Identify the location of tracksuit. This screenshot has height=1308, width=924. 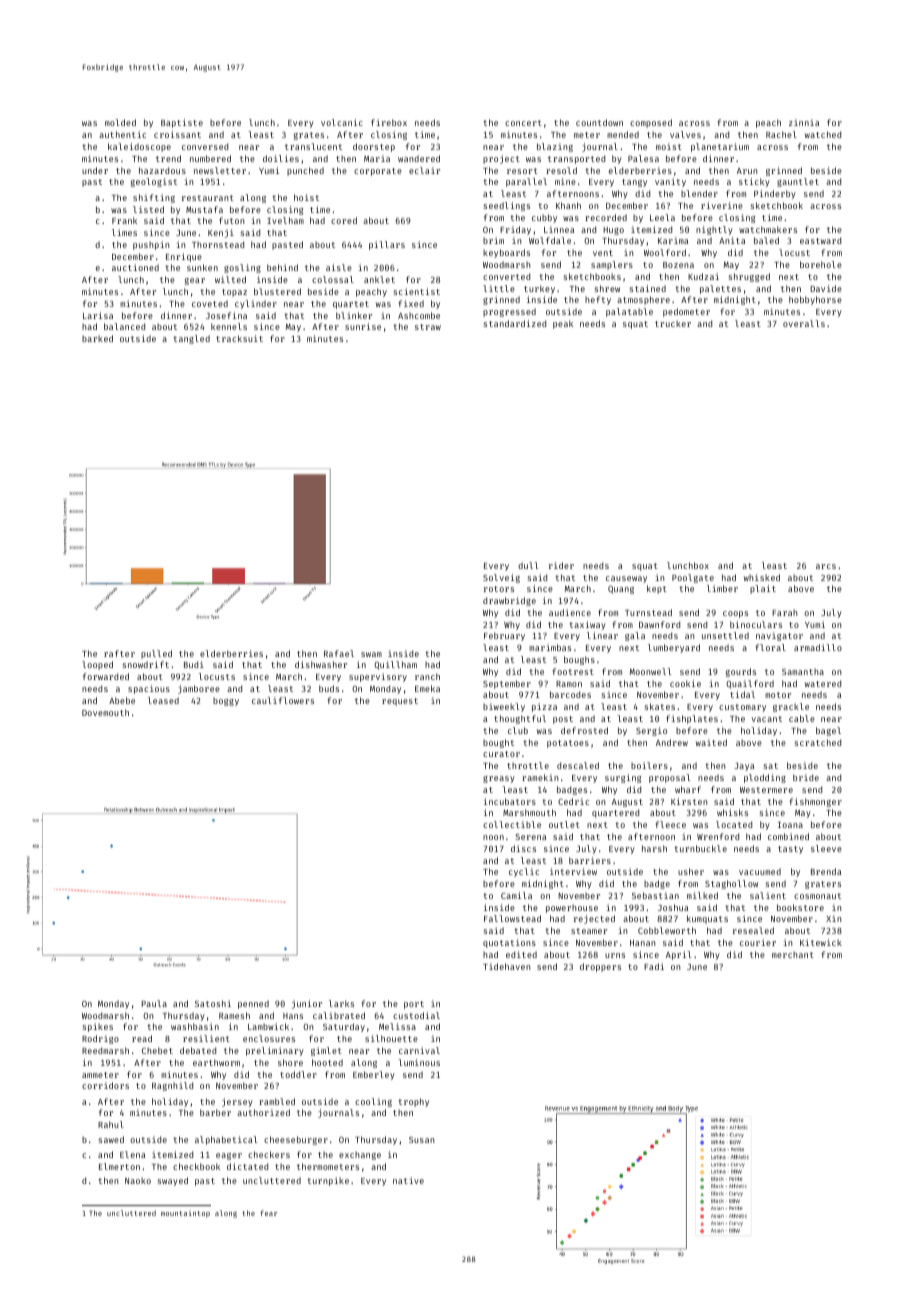
(239, 338).
